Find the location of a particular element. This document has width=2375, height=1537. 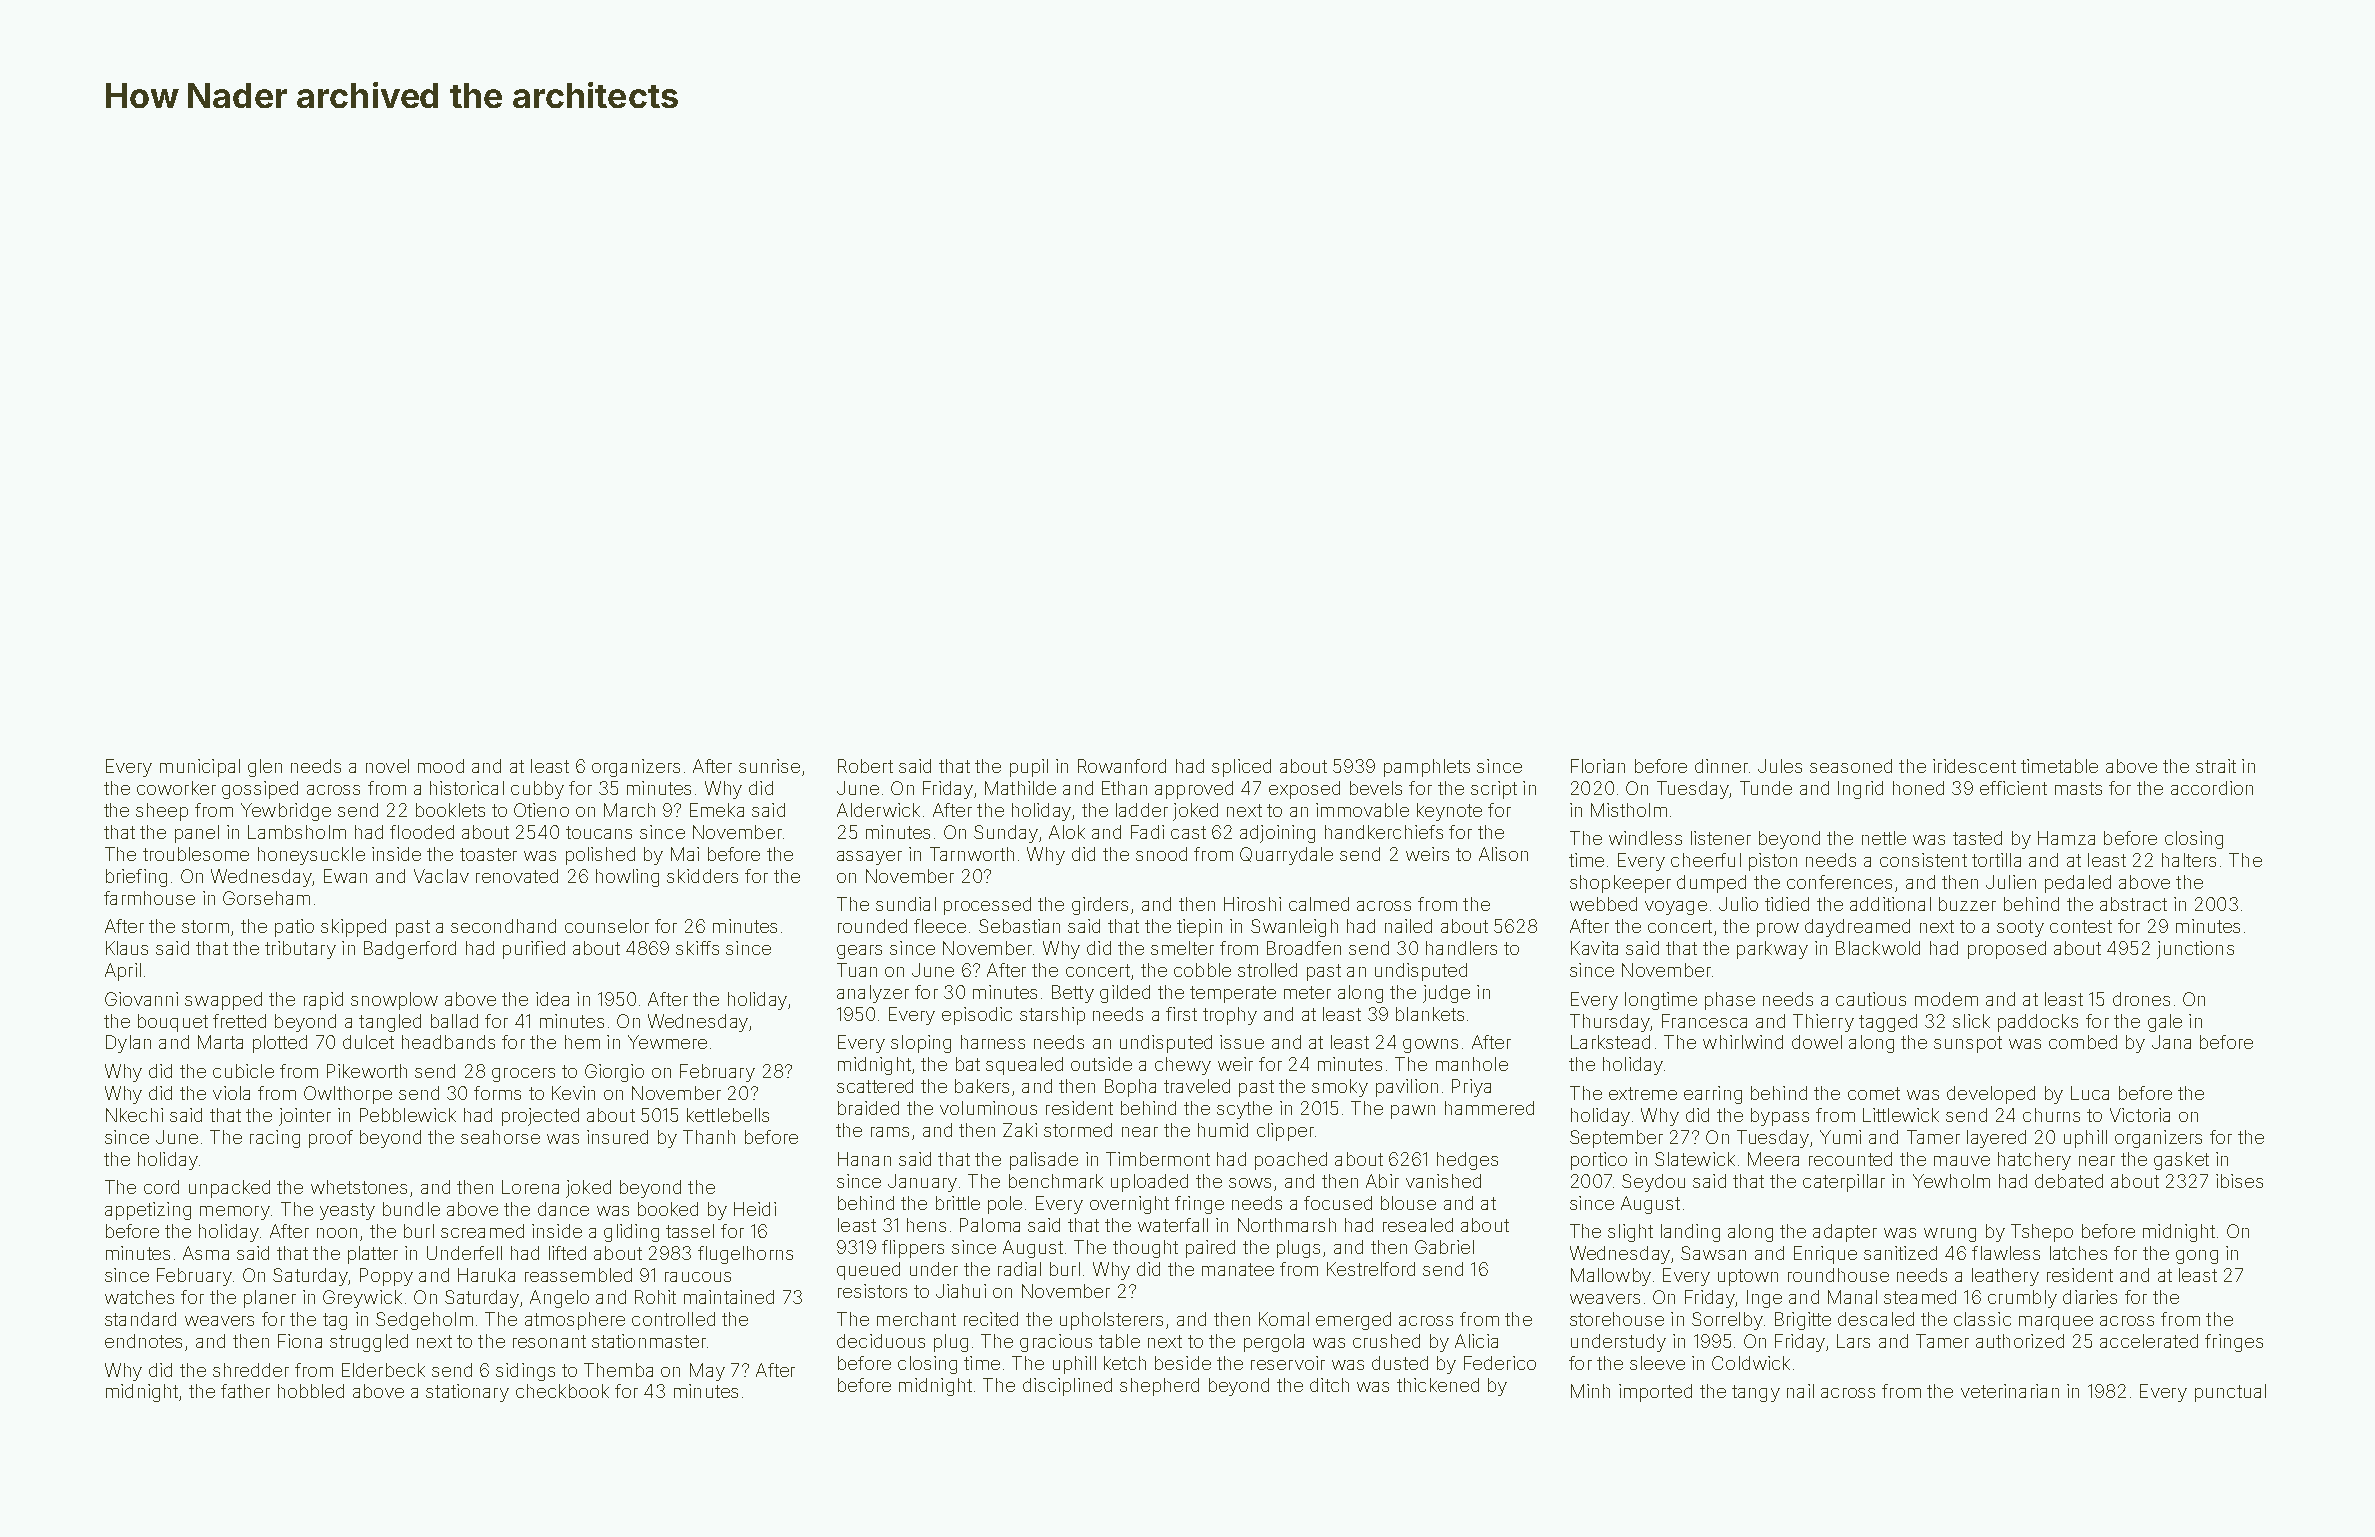

Jules is located at coordinates (1780, 766).
